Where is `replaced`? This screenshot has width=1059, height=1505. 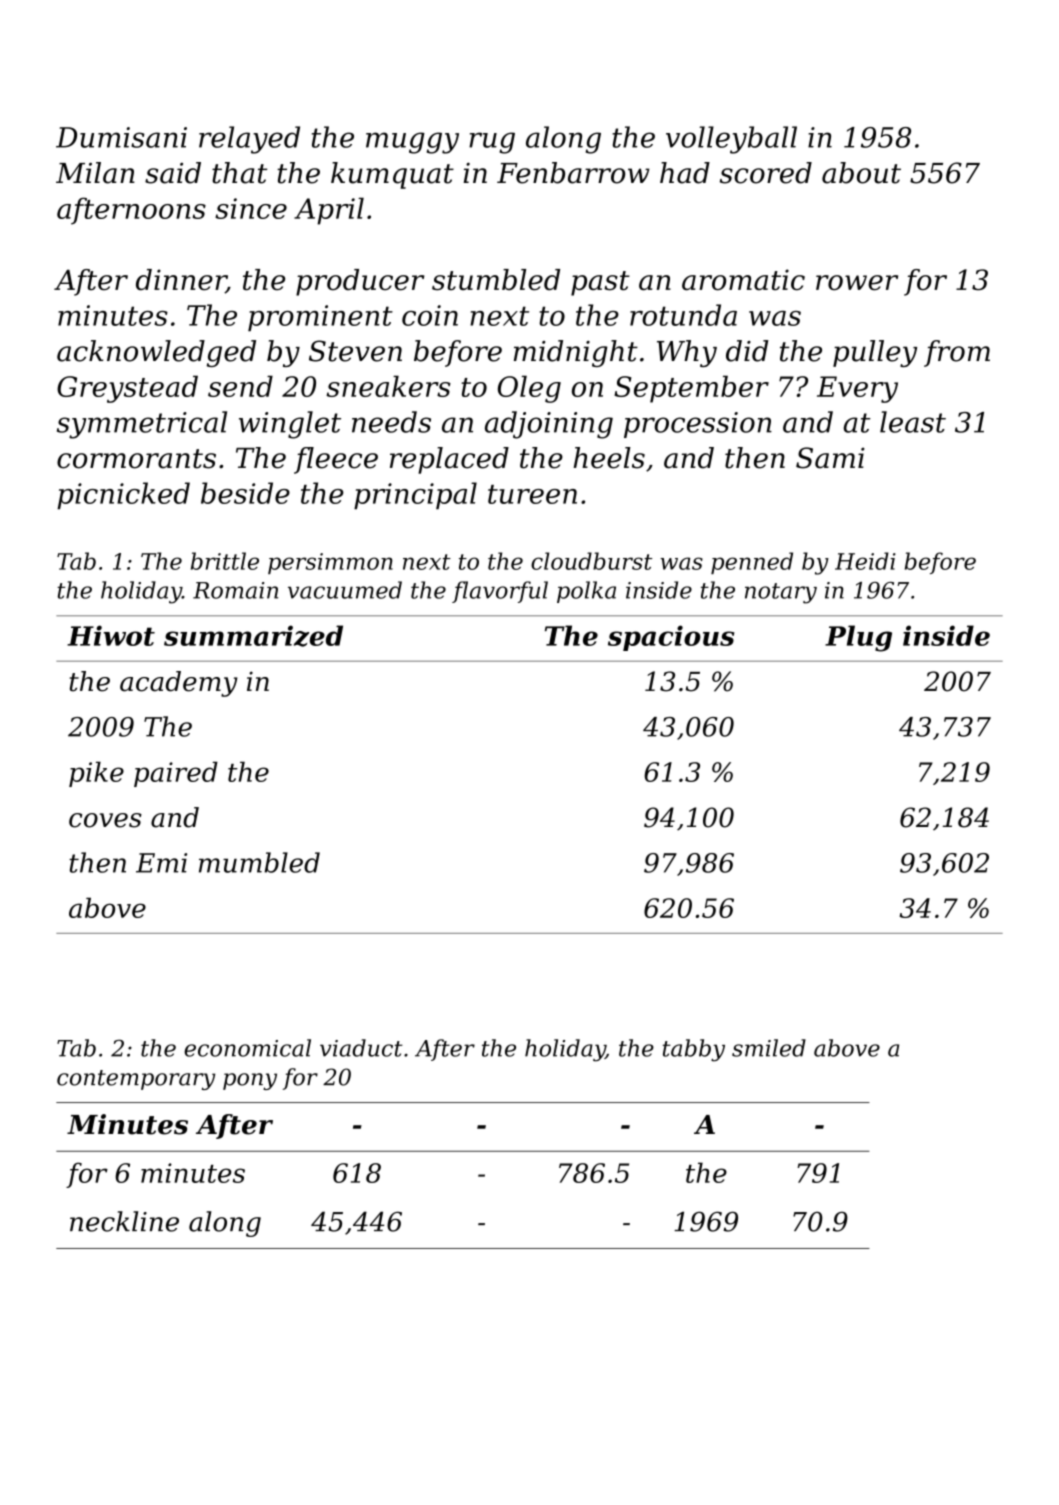
replaced is located at coordinates (449, 460).
